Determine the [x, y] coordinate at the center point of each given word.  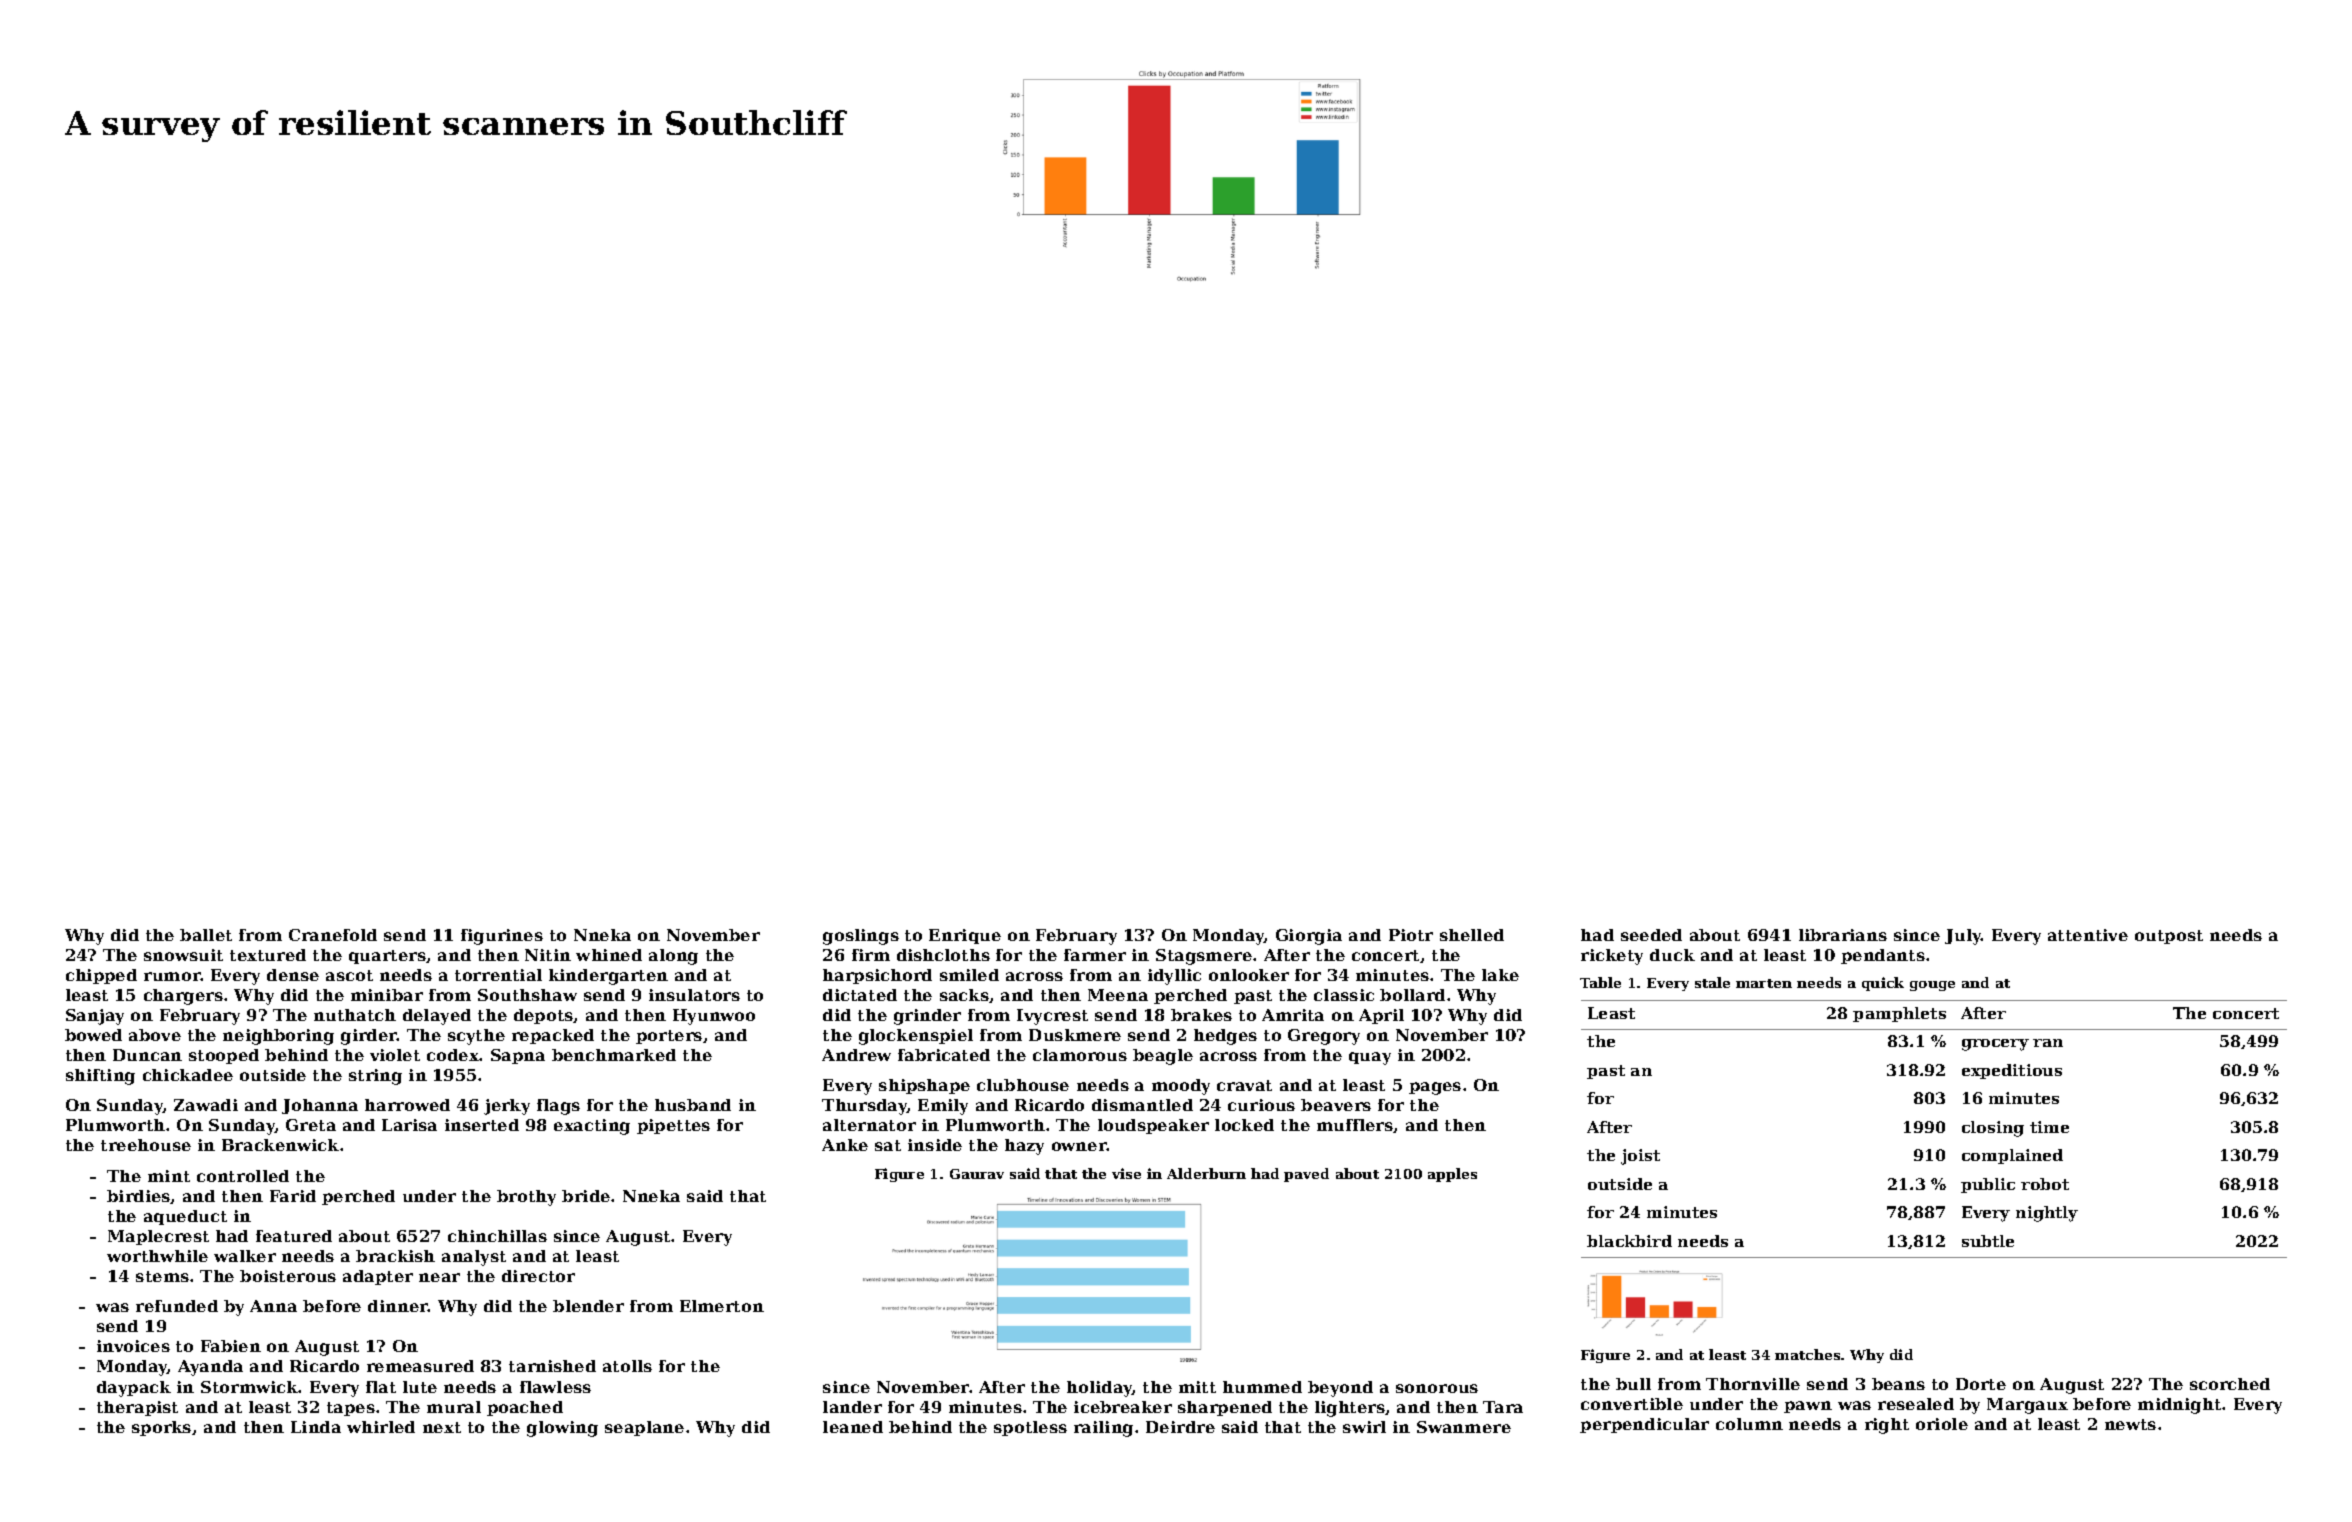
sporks [161, 1428]
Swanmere [1464, 1427]
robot [2045, 1184]
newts [2130, 1424]
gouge [1932, 986]
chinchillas [497, 1236]
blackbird [1629, 1241]
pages [1435, 1088]
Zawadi [206, 1105]
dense [293, 975]
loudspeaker [1153, 1126]
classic [1344, 995]
